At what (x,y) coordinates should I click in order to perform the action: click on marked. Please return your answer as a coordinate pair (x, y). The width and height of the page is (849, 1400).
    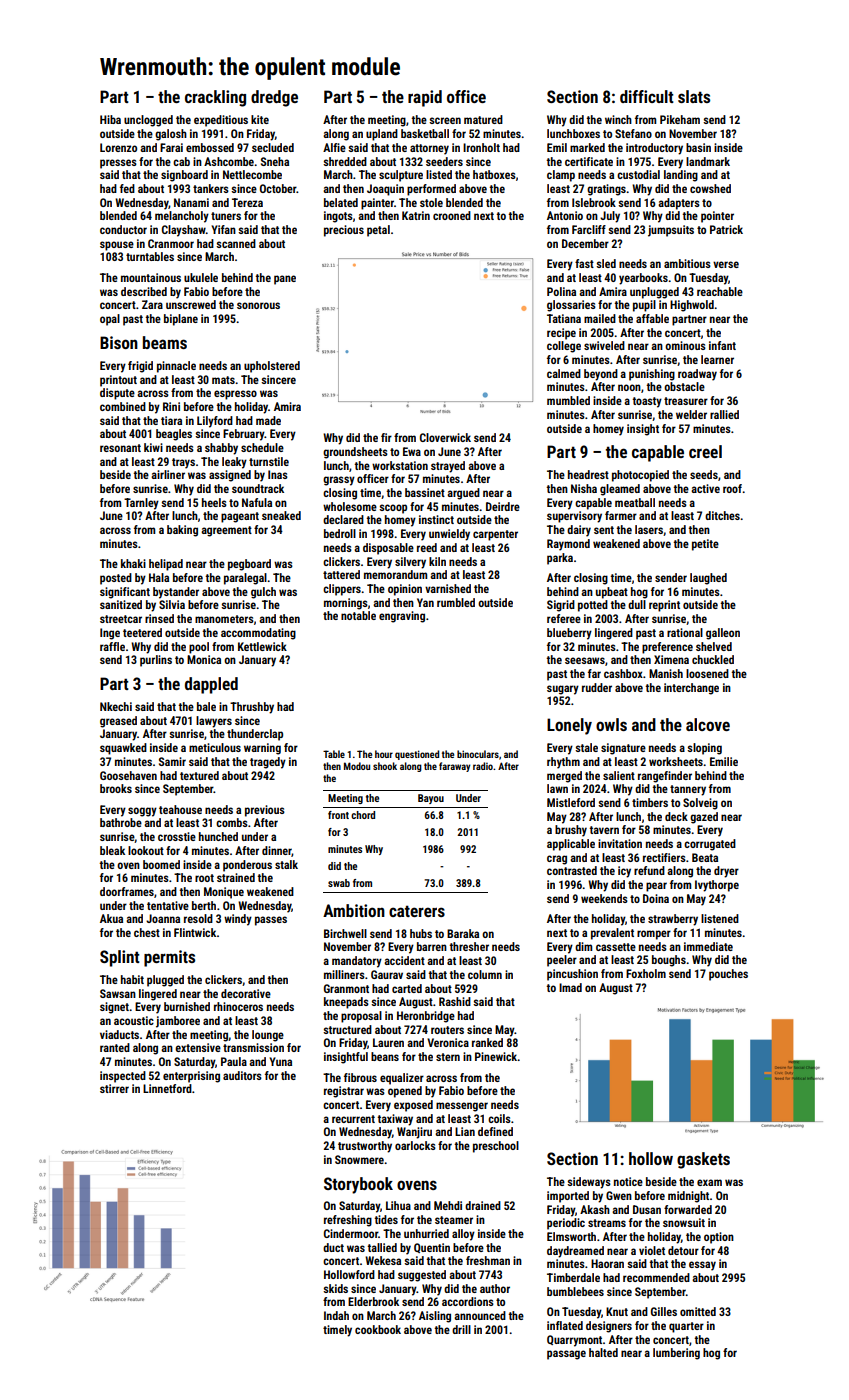
    Looking at the image, I should click on (587, 147).
